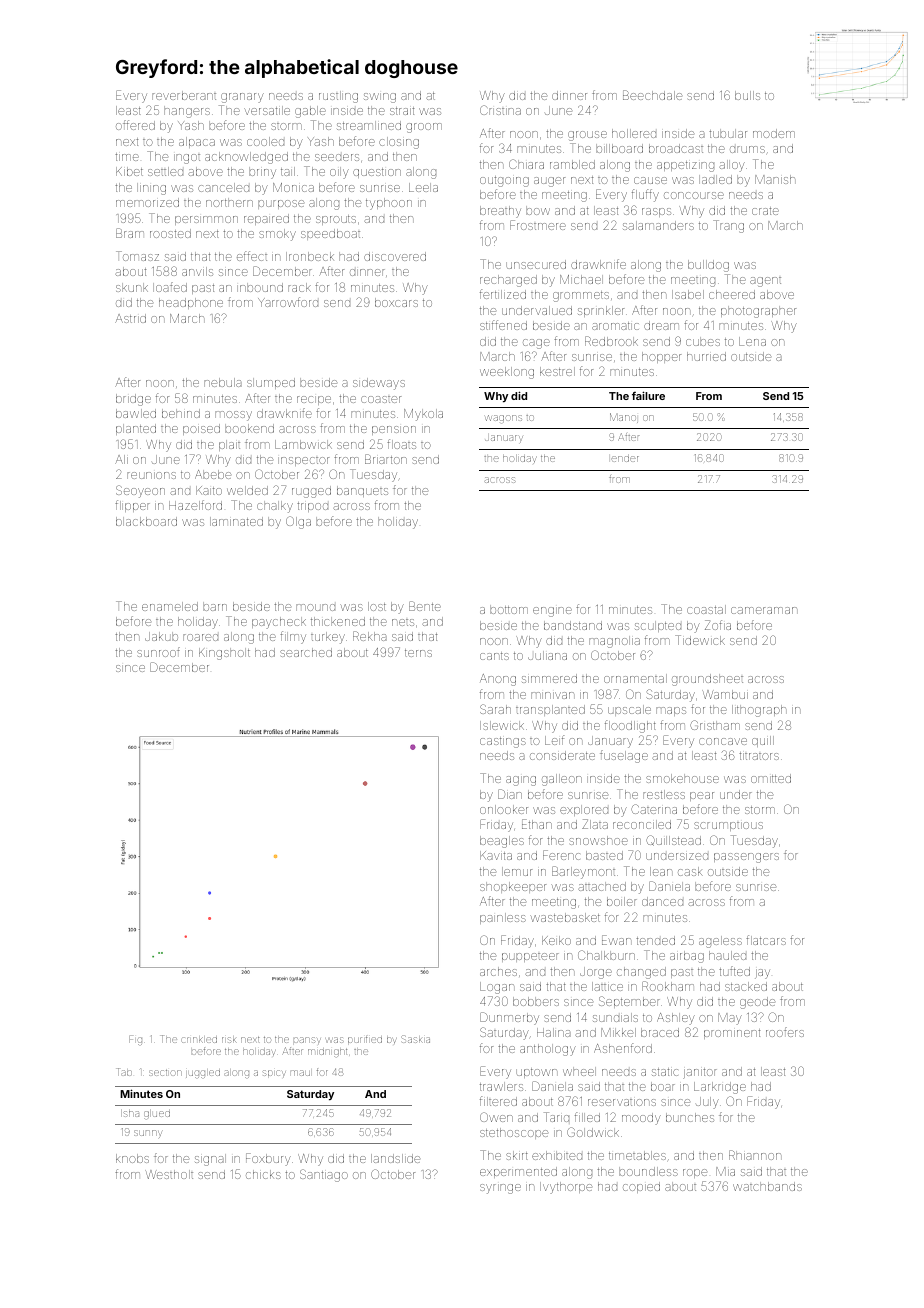 This document has height=1308, width=924. Describe the element at coordinates (618, 1032) in the document. I see `Mikkel` at that location.
